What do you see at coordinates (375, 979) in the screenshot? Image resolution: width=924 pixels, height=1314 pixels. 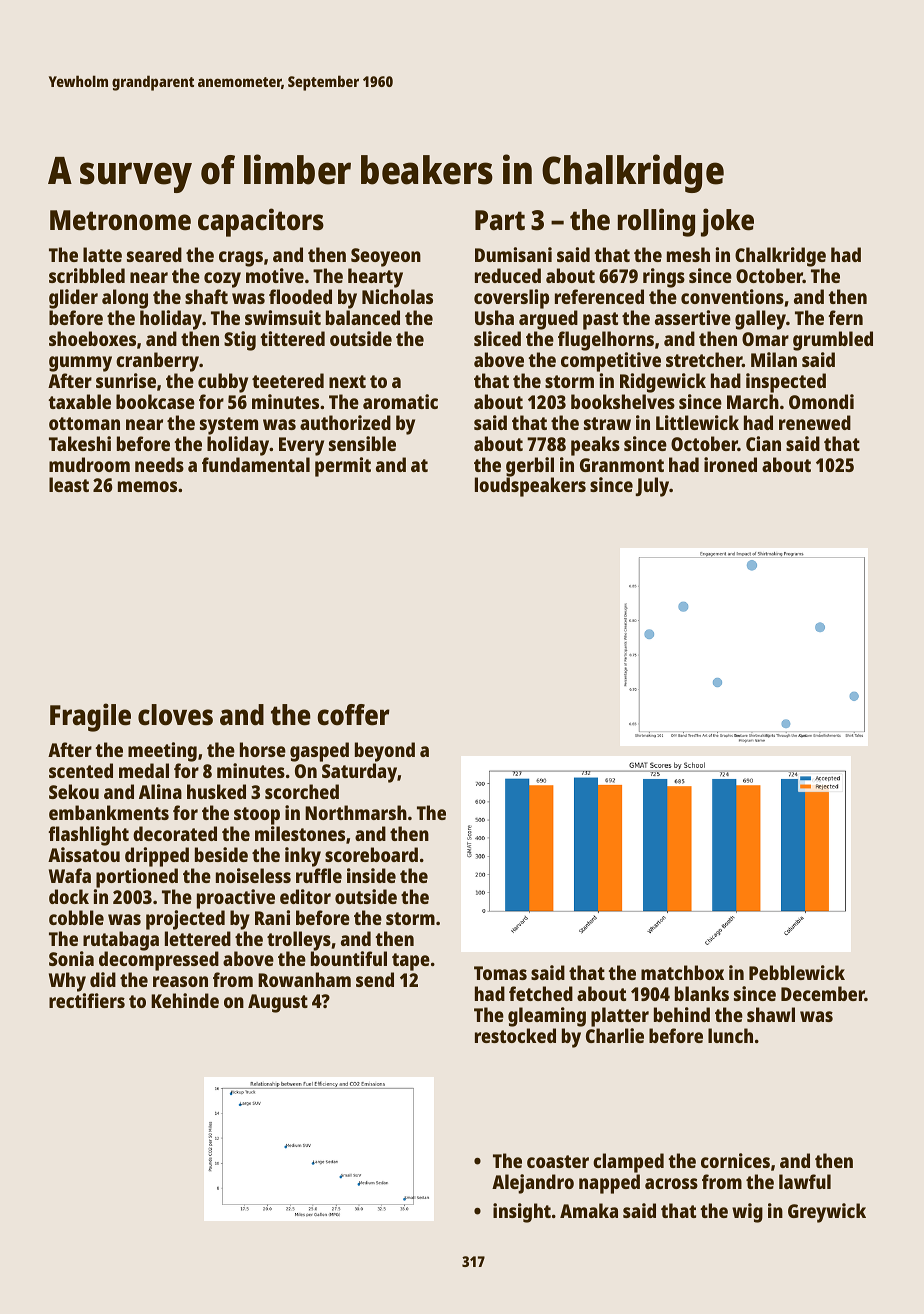 I see `send` at bounding box center [375, 979].
